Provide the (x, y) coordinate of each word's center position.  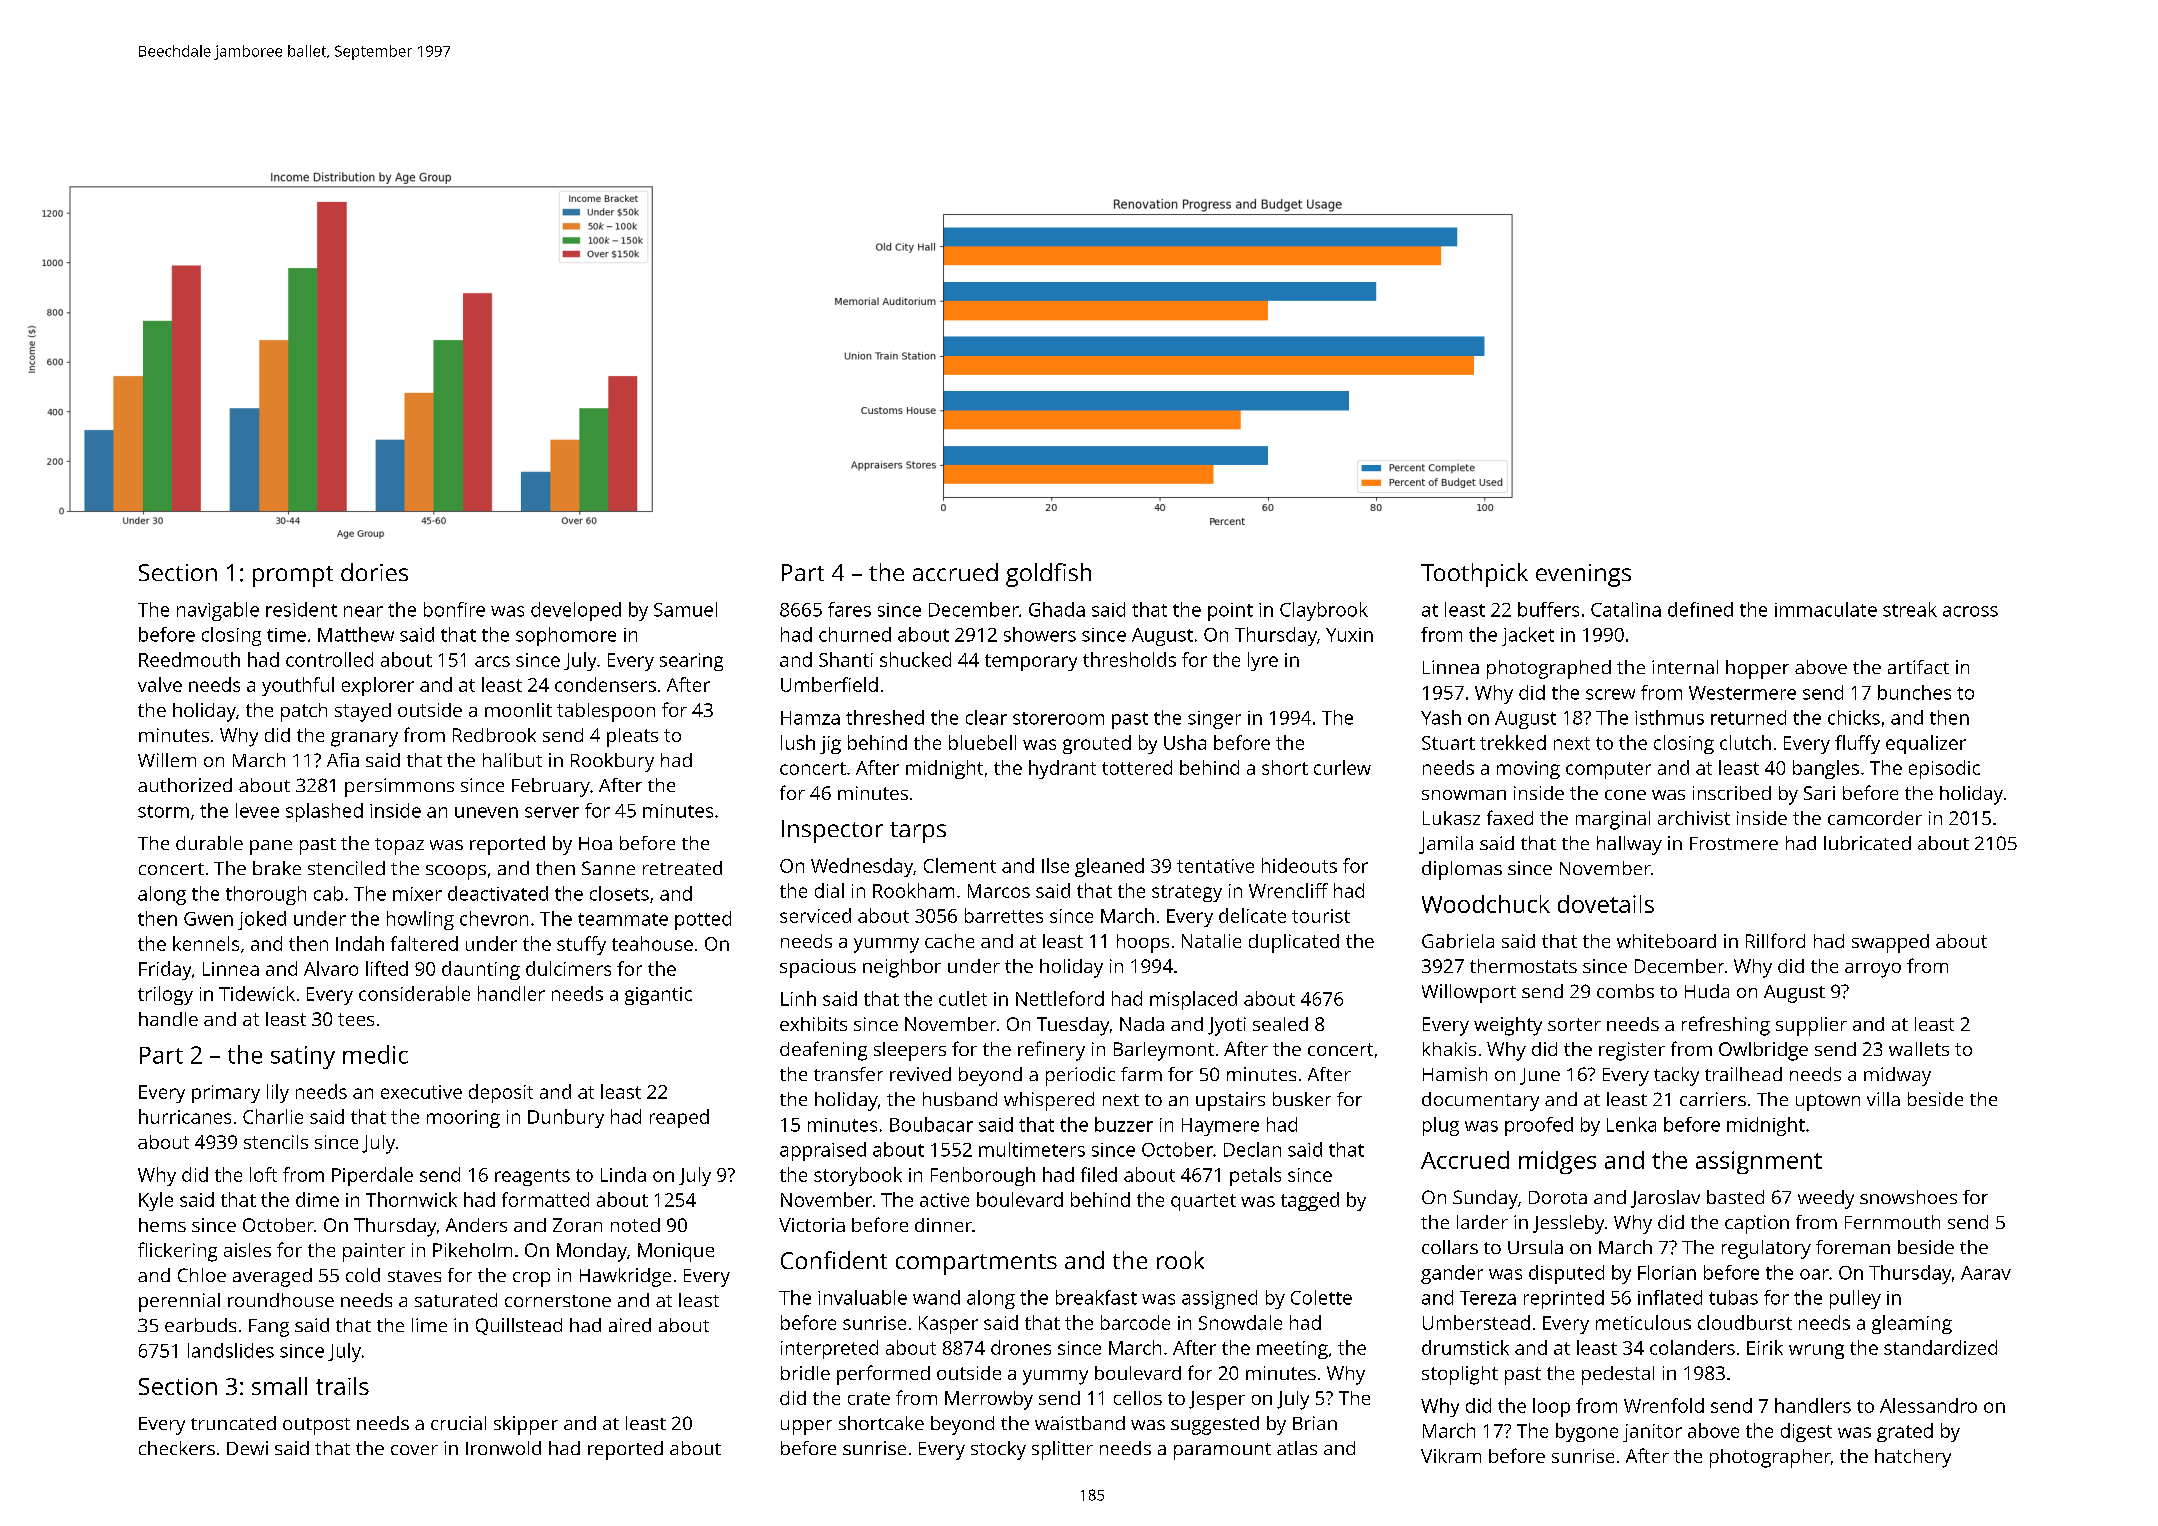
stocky (998, 1450)
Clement (960, 865)
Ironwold (503, 1448)
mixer (417, 894)
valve (160, 684)
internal (1685, 667)
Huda (1707, 991)
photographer (1770, 1458)
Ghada (1057, 609)
